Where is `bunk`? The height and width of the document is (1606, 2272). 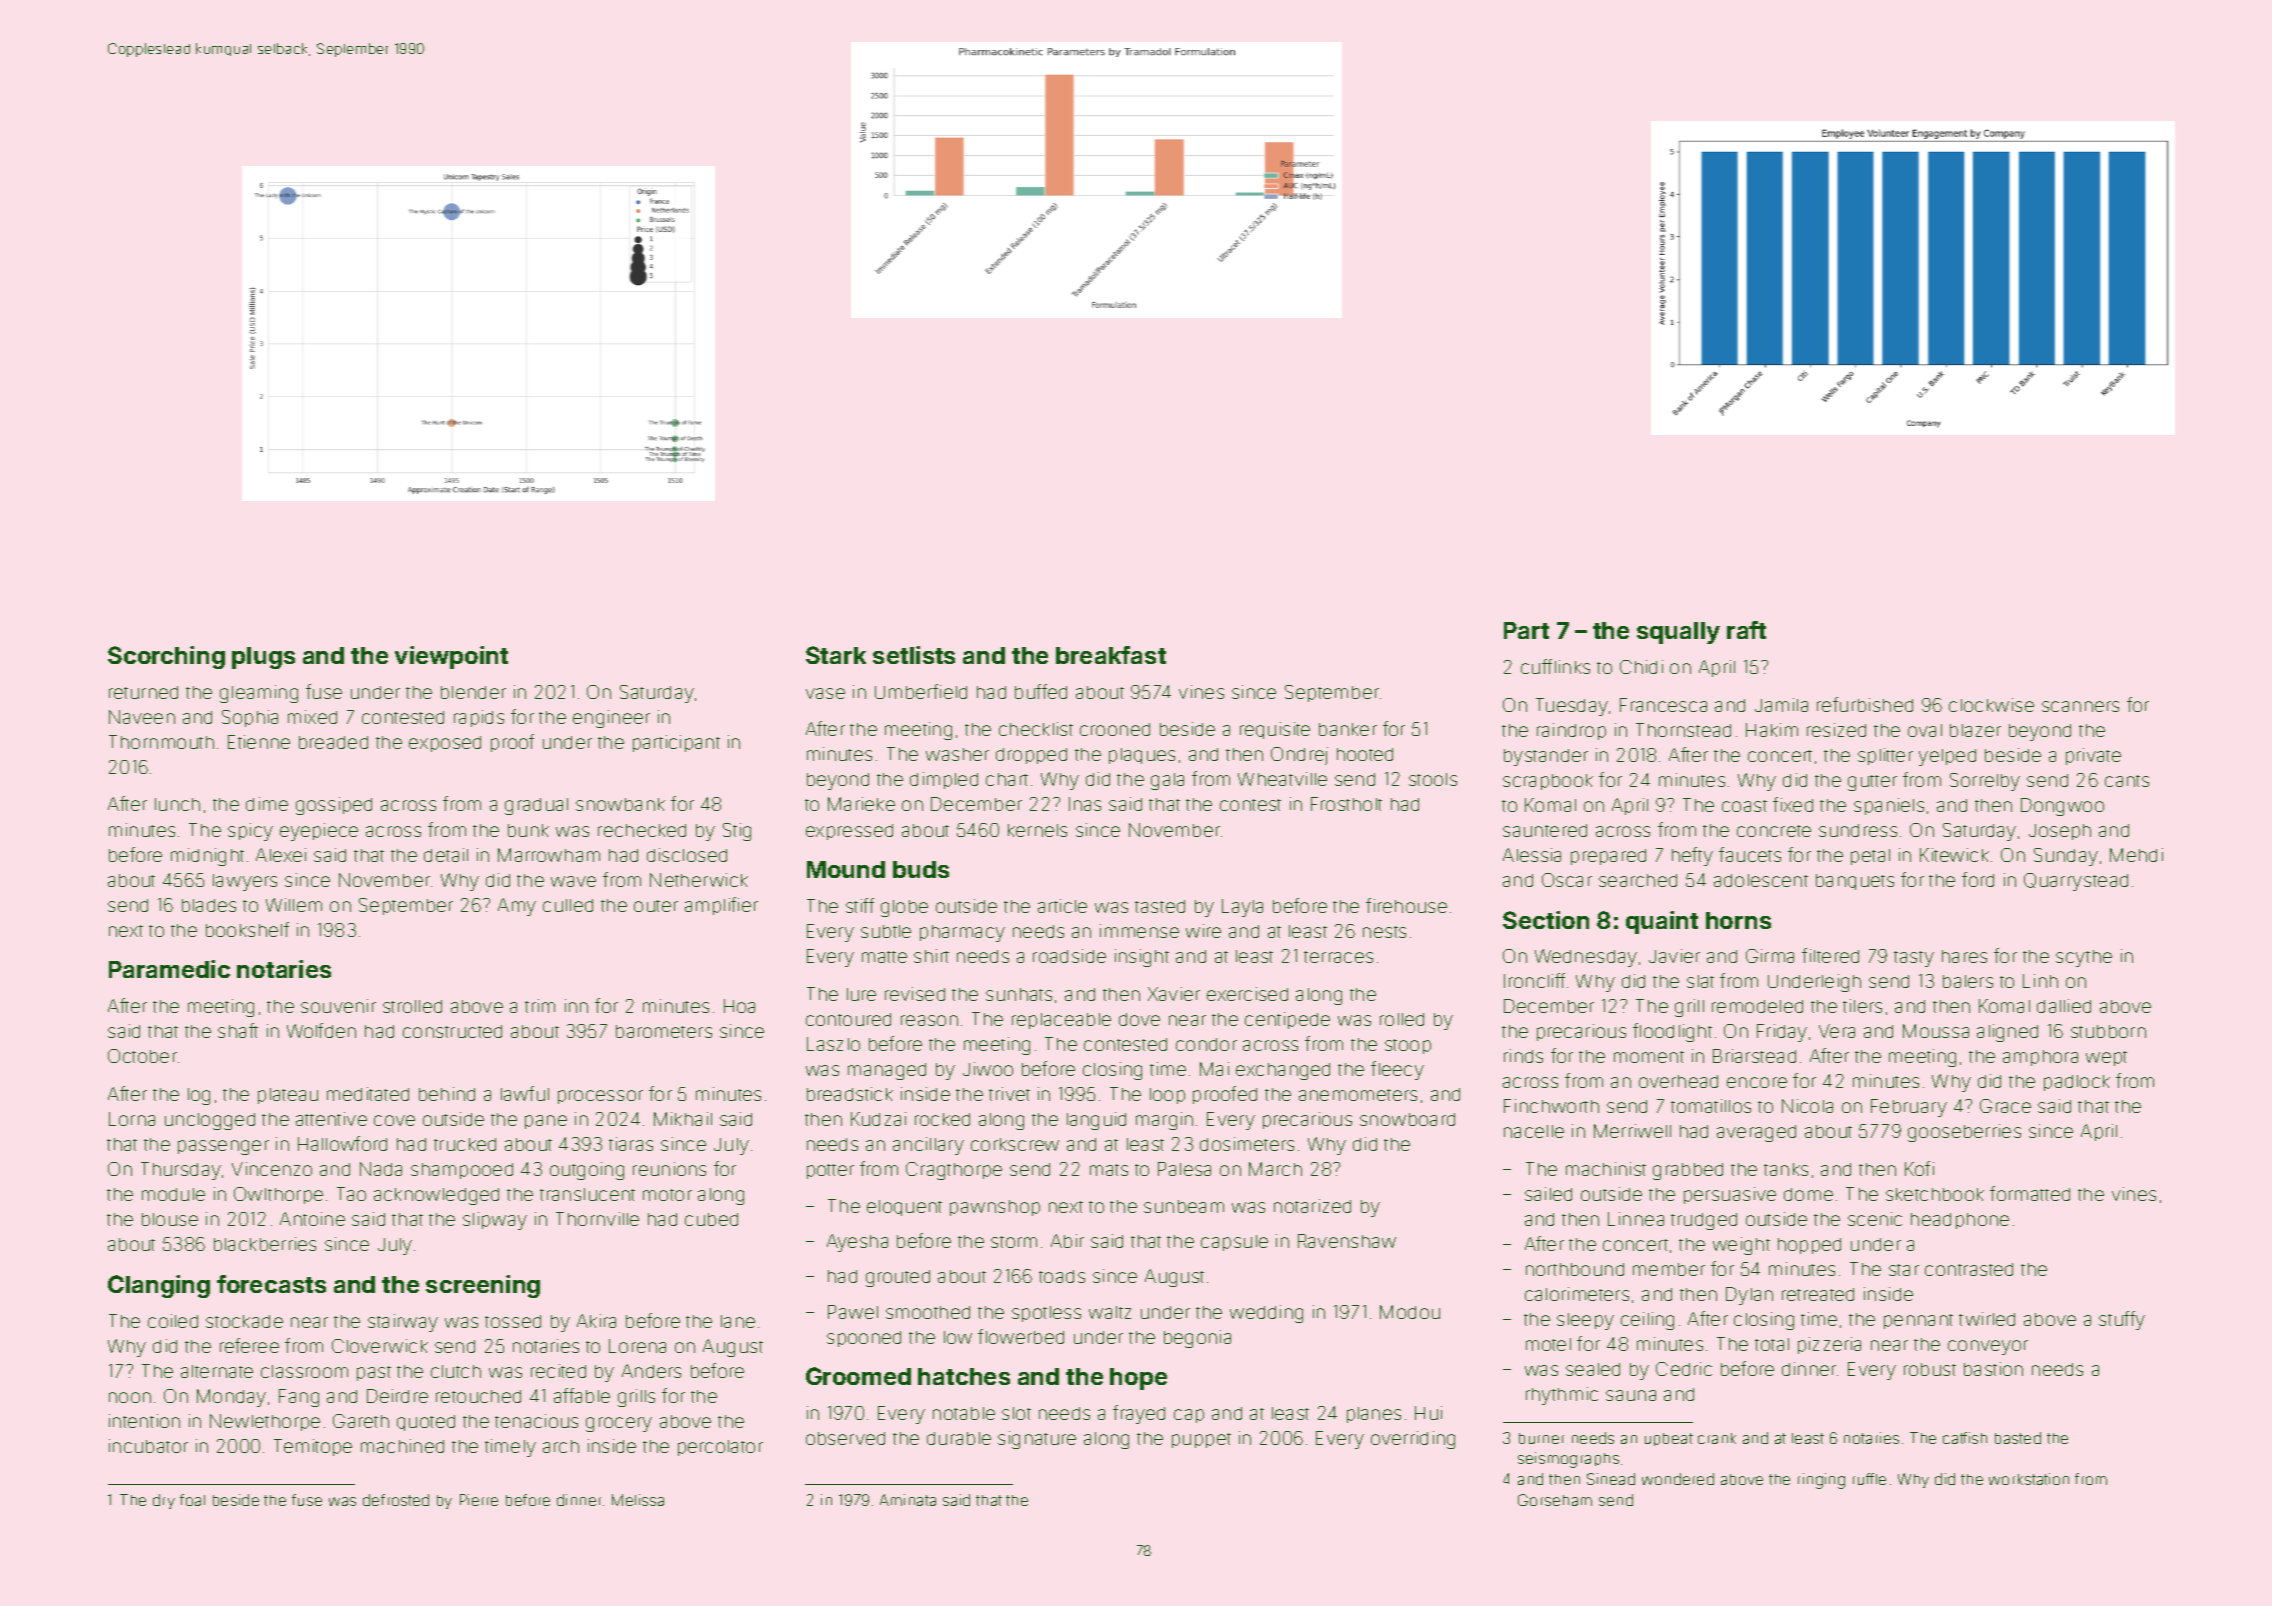
bunk is located at coordinates (528, 830).
